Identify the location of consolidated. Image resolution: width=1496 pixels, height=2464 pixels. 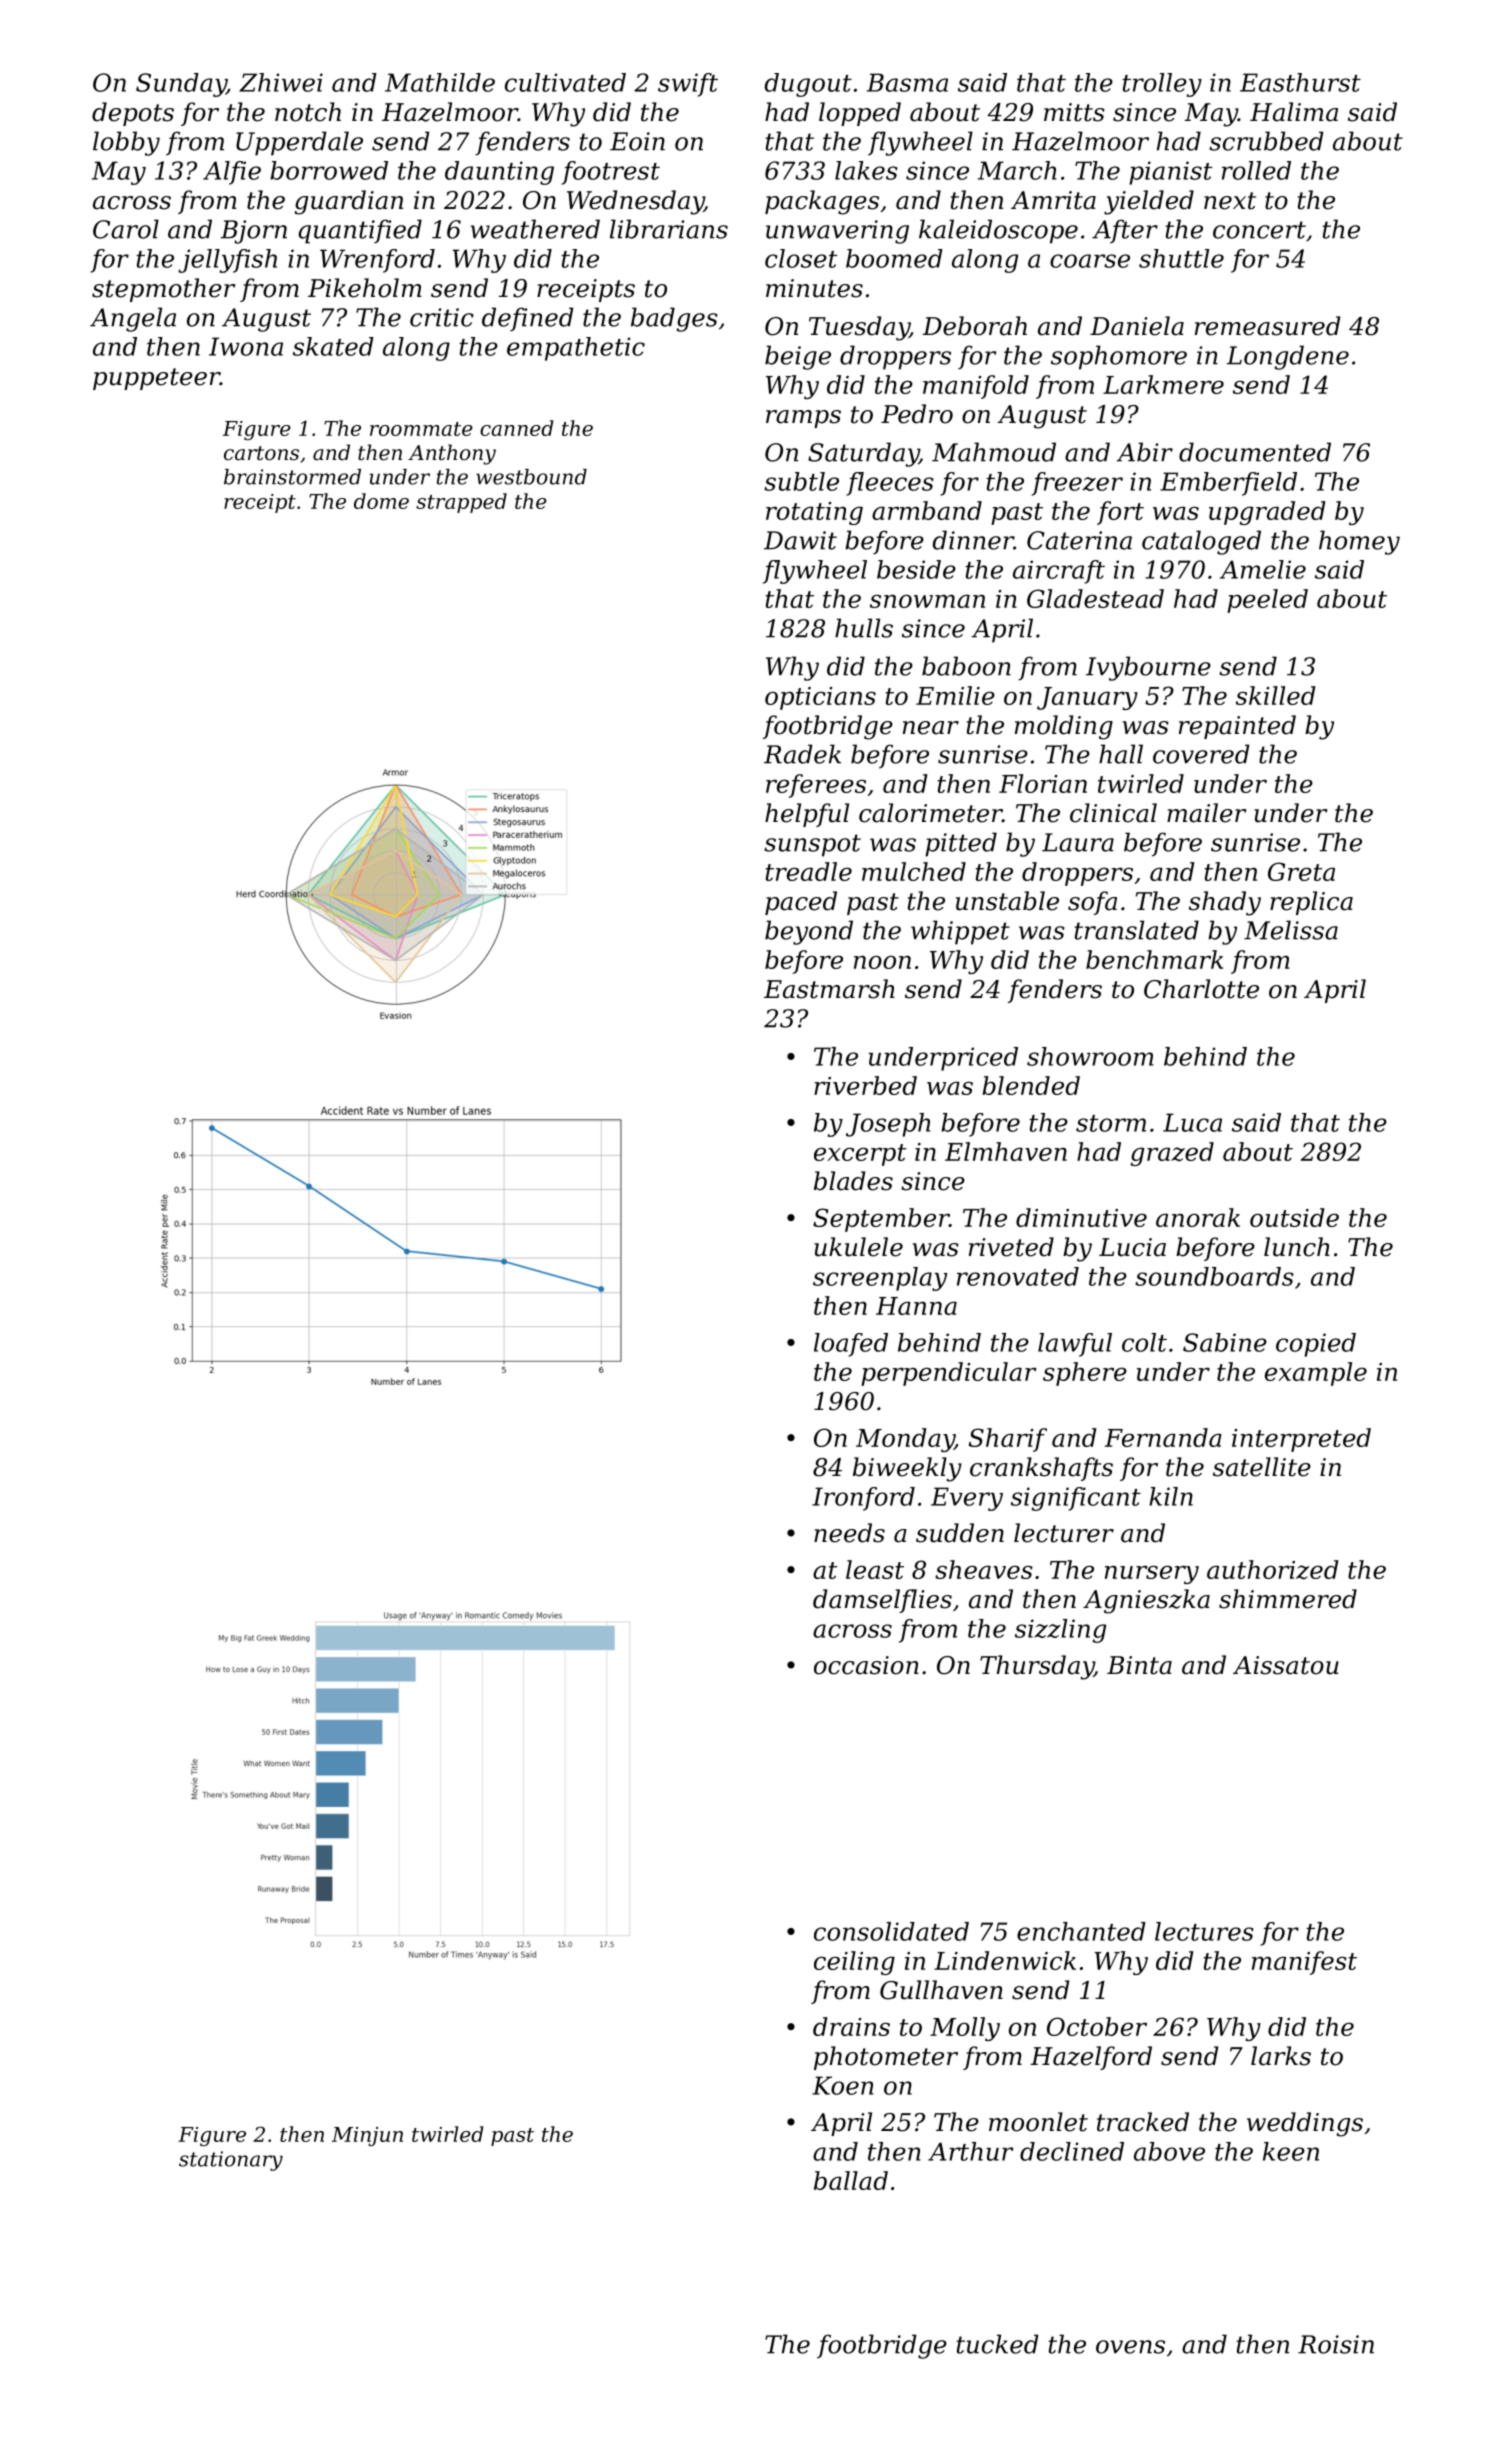
(891, 1931).
